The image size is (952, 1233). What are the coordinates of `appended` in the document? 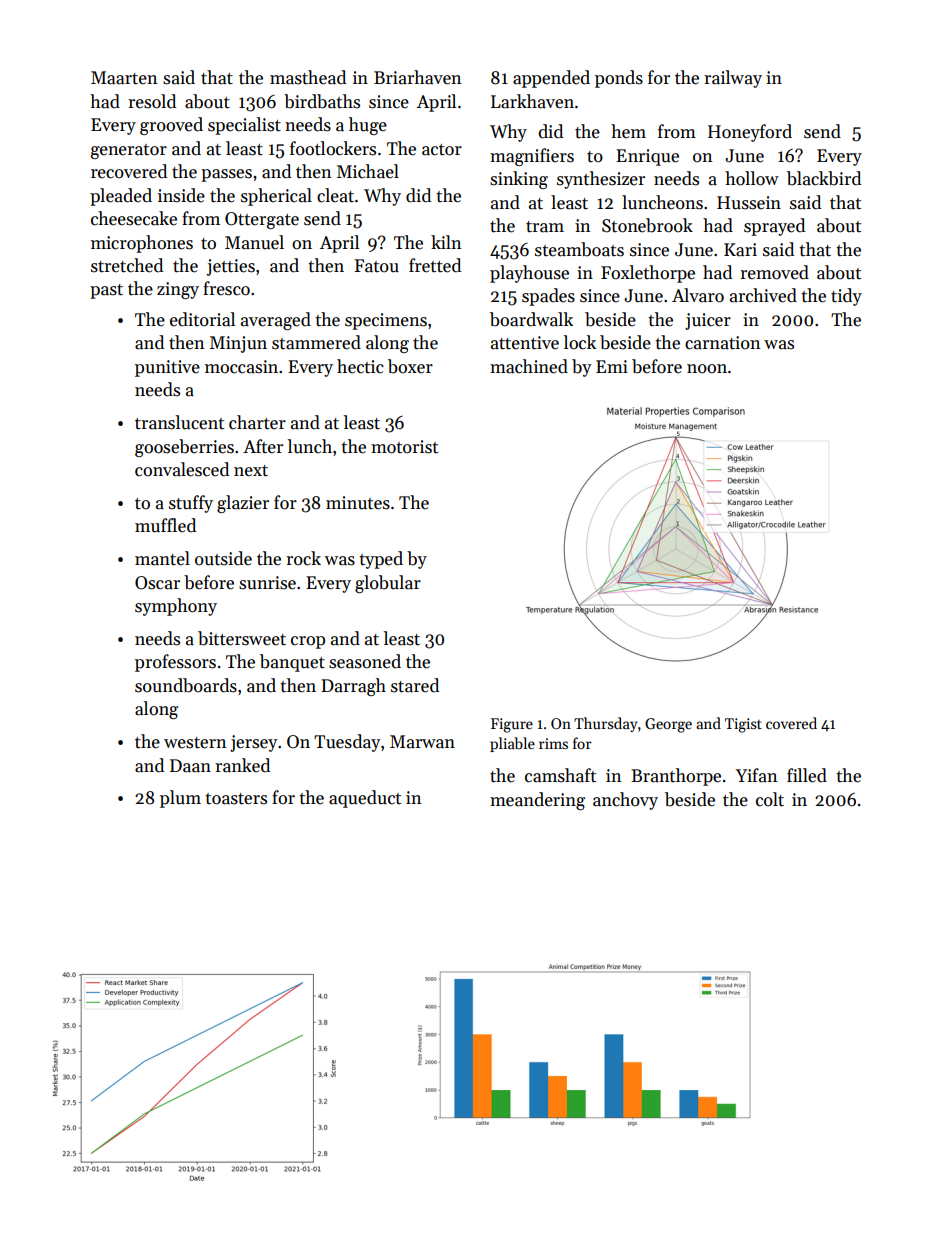 It's located at (551, 79).
